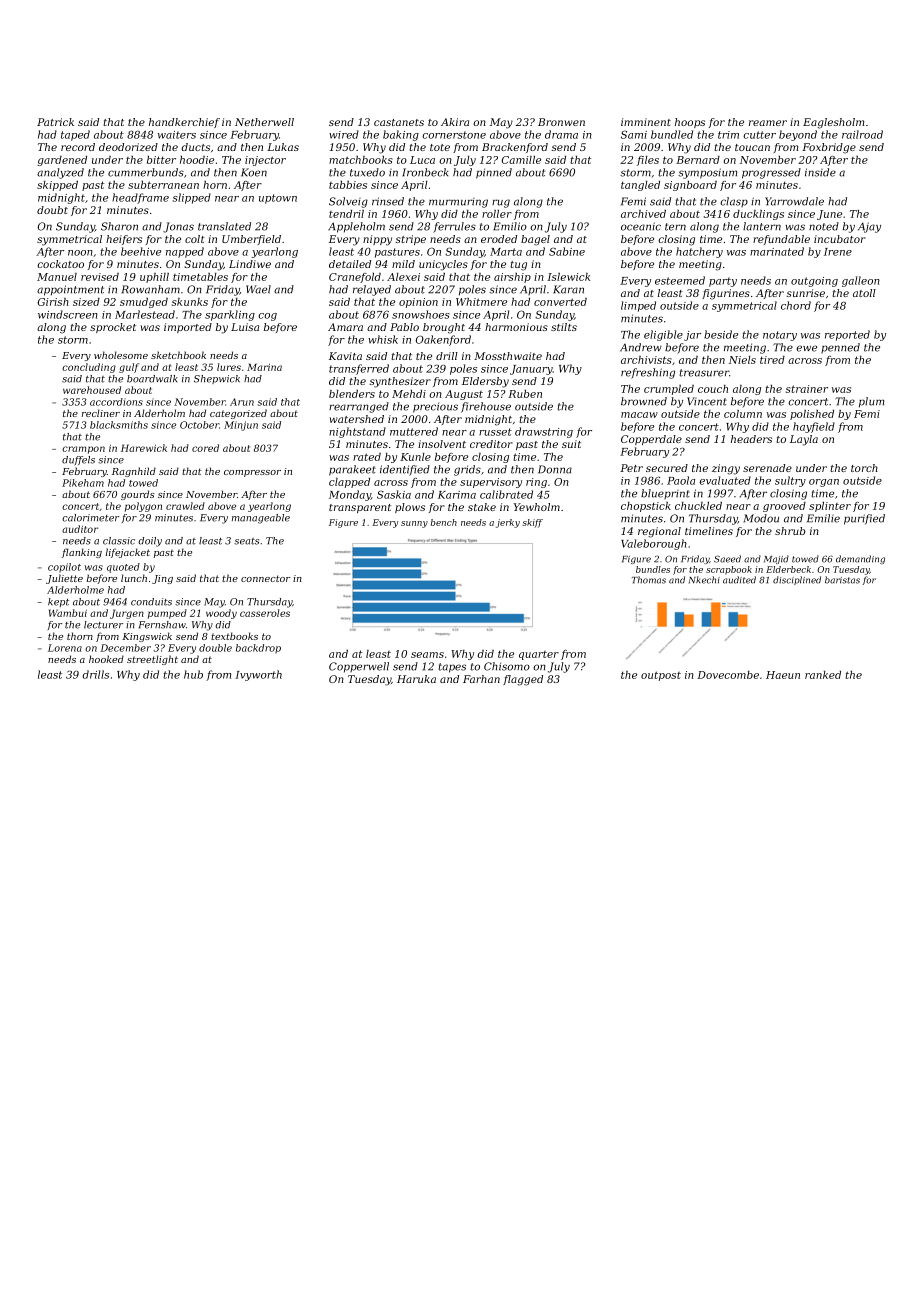  Describe the element at coordinates (555, 469) in the screenshot. I see `Donna` at that location.
